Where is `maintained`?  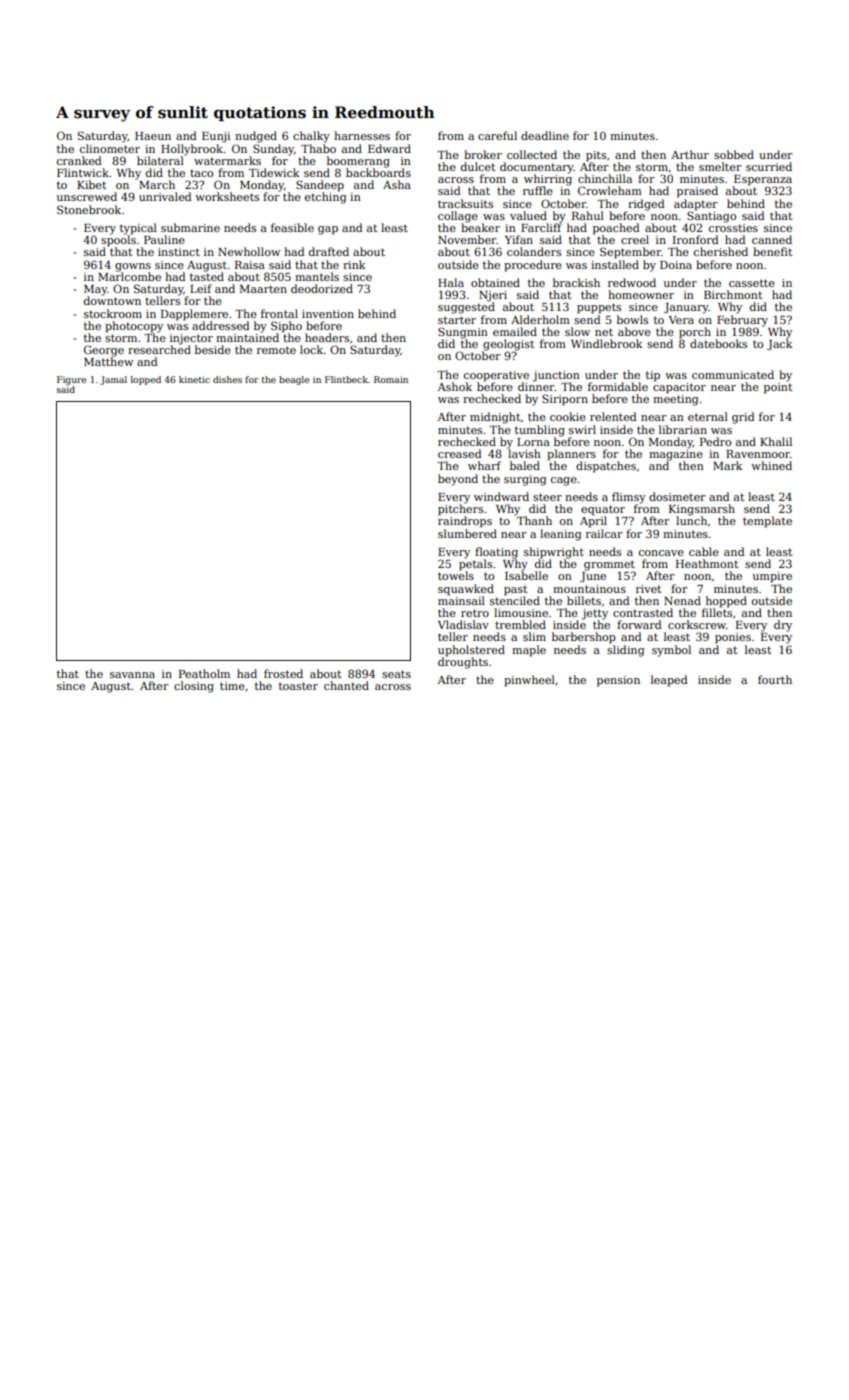 maintained is located at coordinates (247, 337).
